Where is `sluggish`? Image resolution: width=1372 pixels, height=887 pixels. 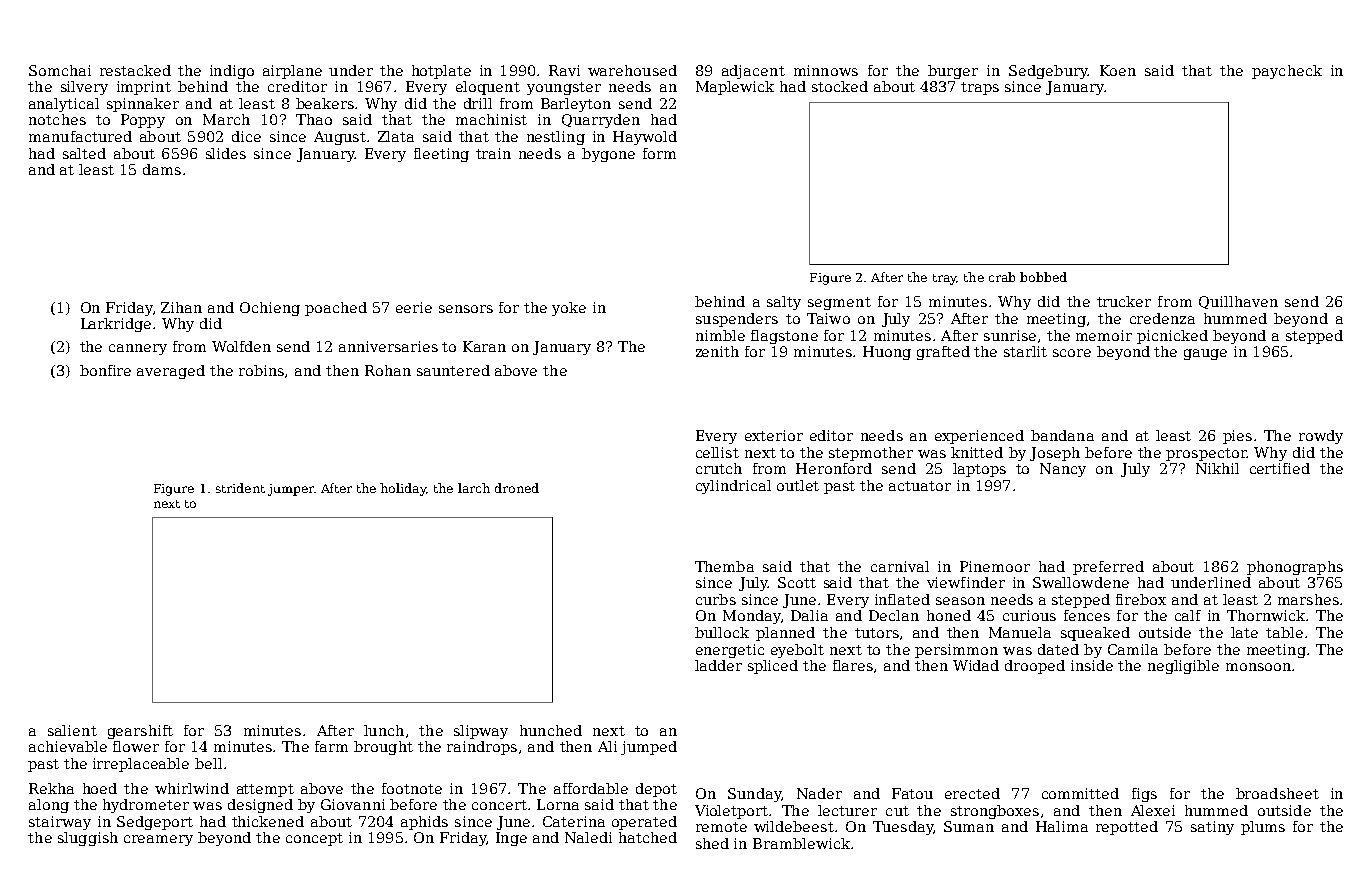
sluggish is located at coordinates (88, 839).
